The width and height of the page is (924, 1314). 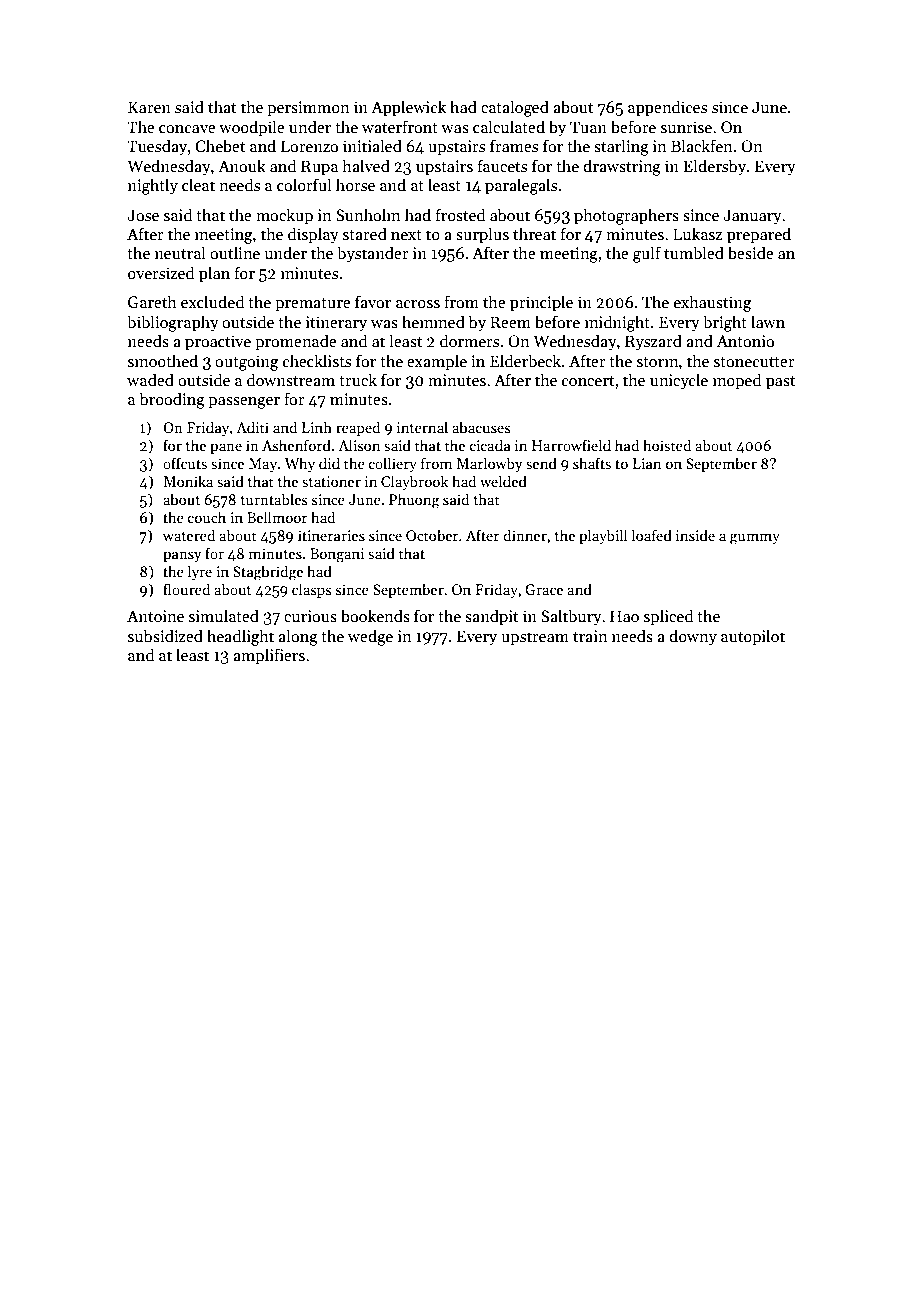 I want to click on outgoing, so click(x=247, y=363).
